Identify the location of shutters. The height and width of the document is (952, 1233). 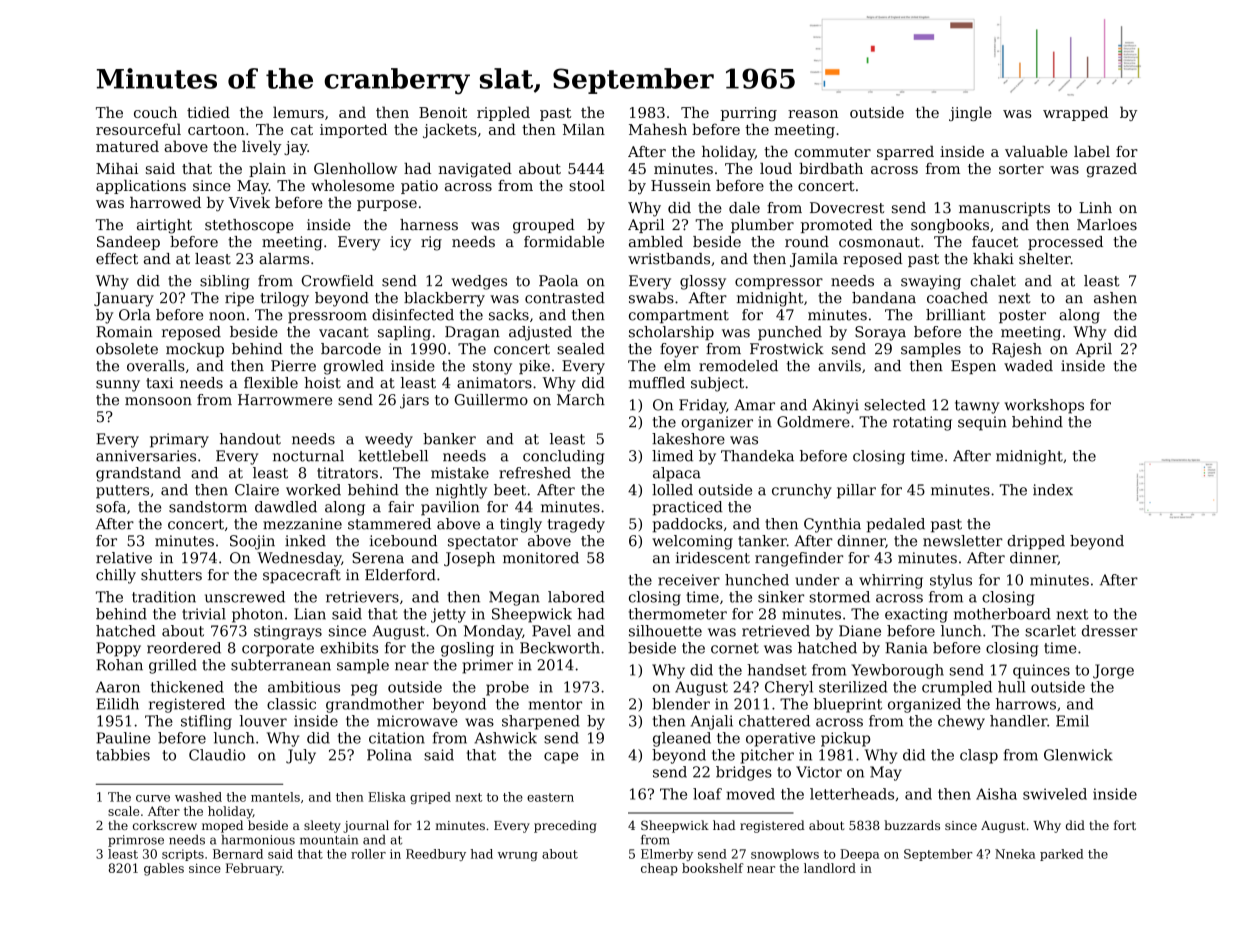
(171, 575).
